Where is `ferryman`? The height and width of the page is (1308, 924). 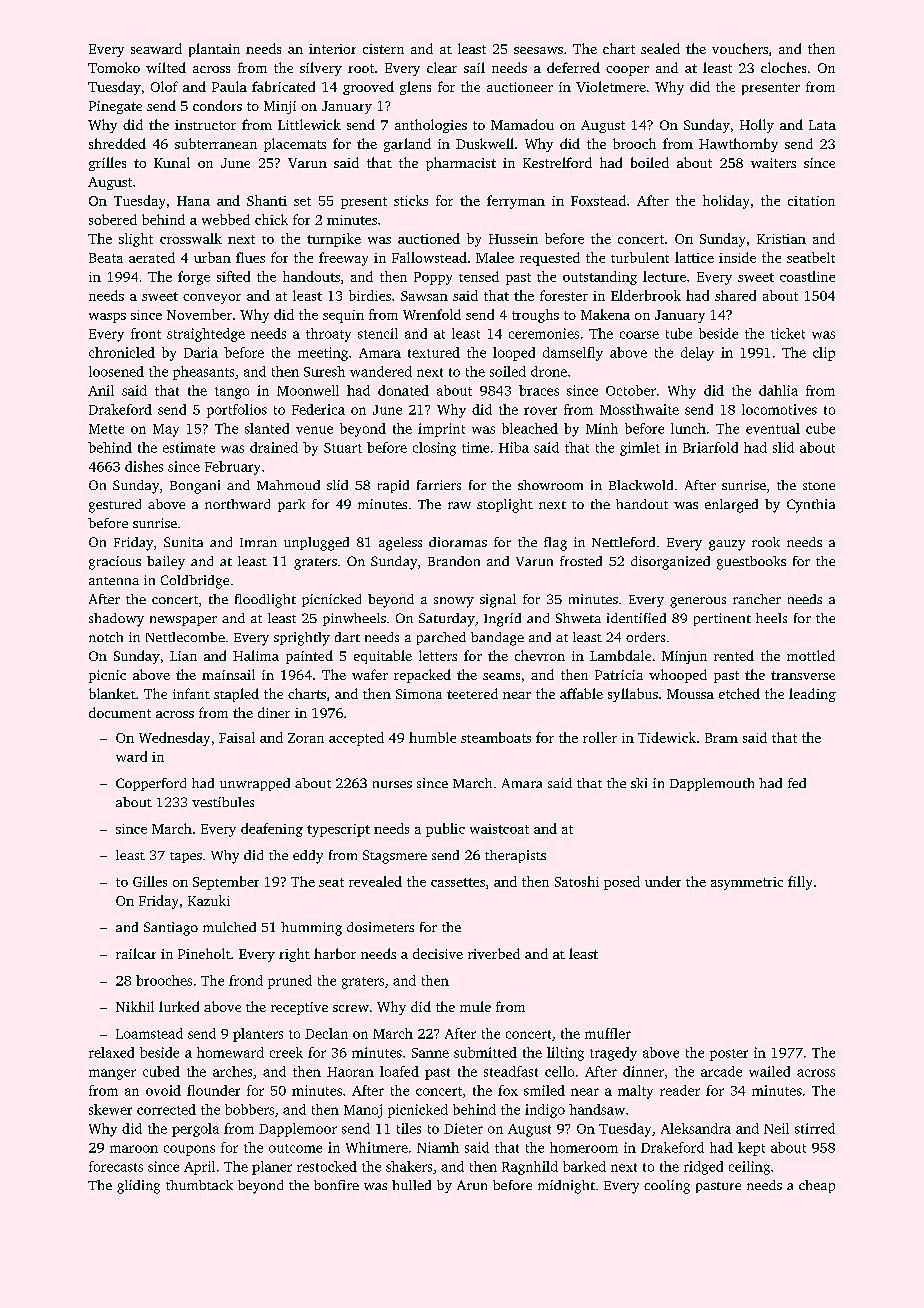
ferryman is located at coordinates (516, 202).
